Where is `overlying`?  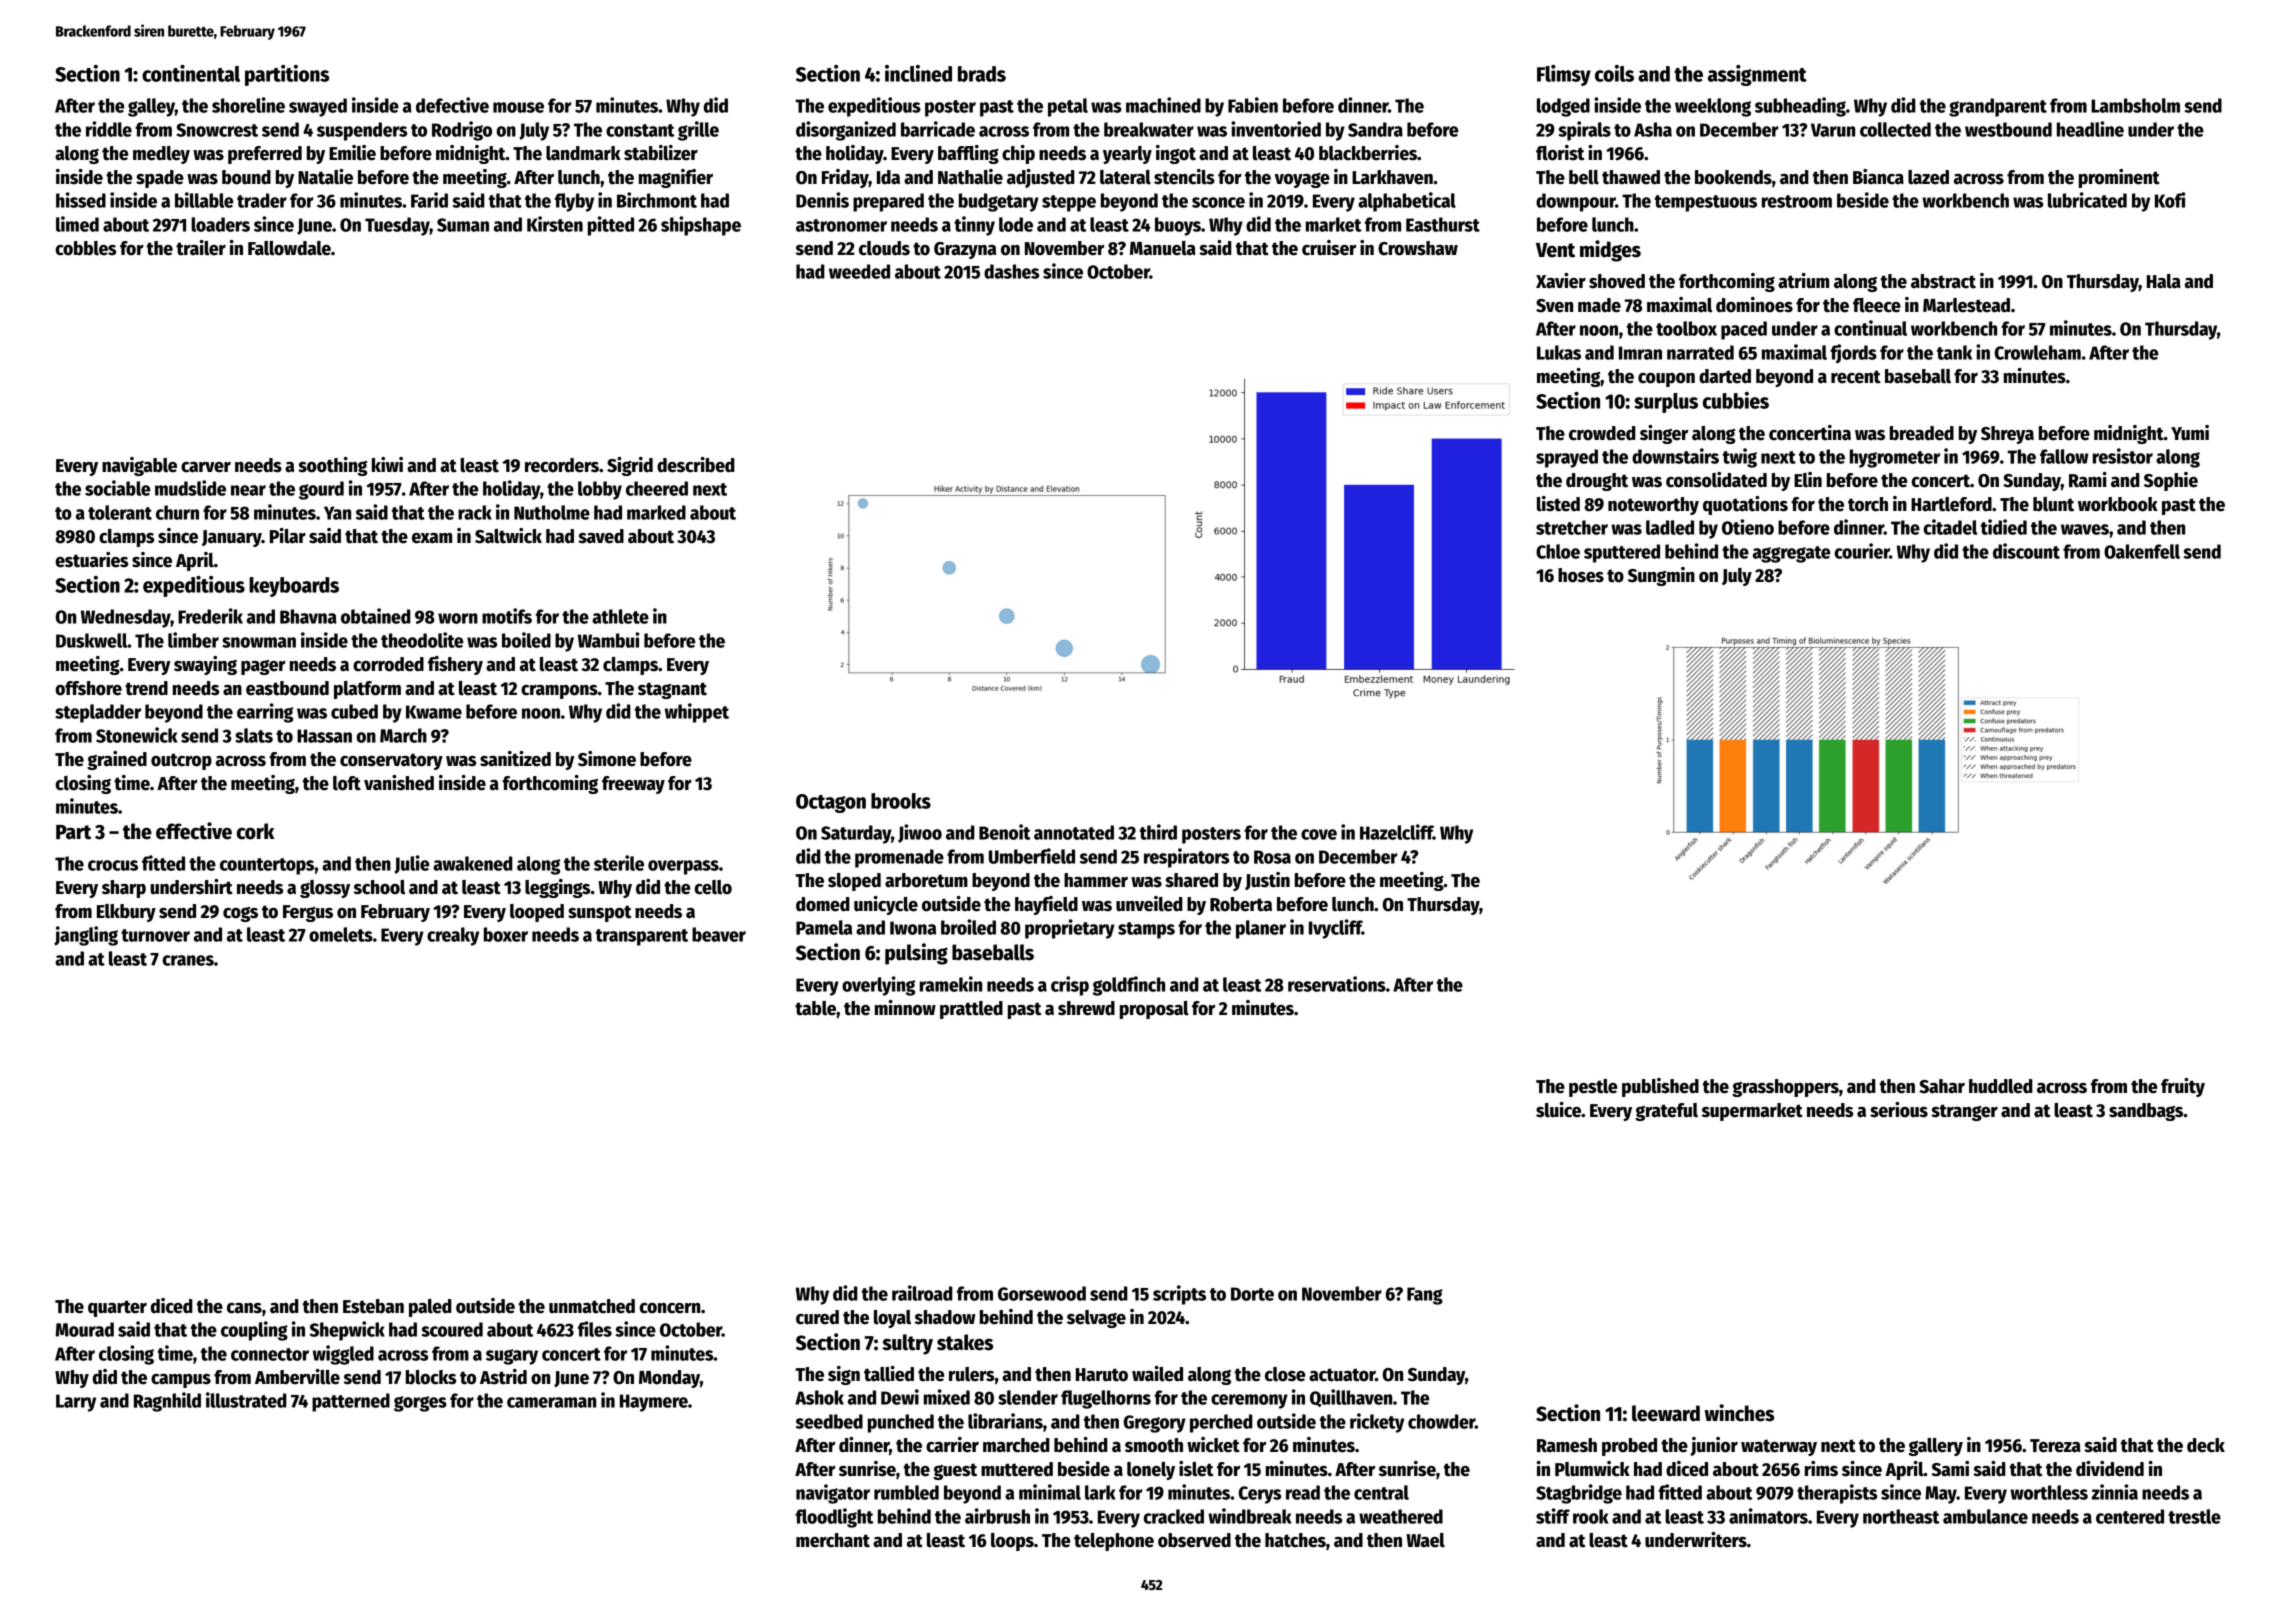
overlying is located at coordinates (878, 986).
